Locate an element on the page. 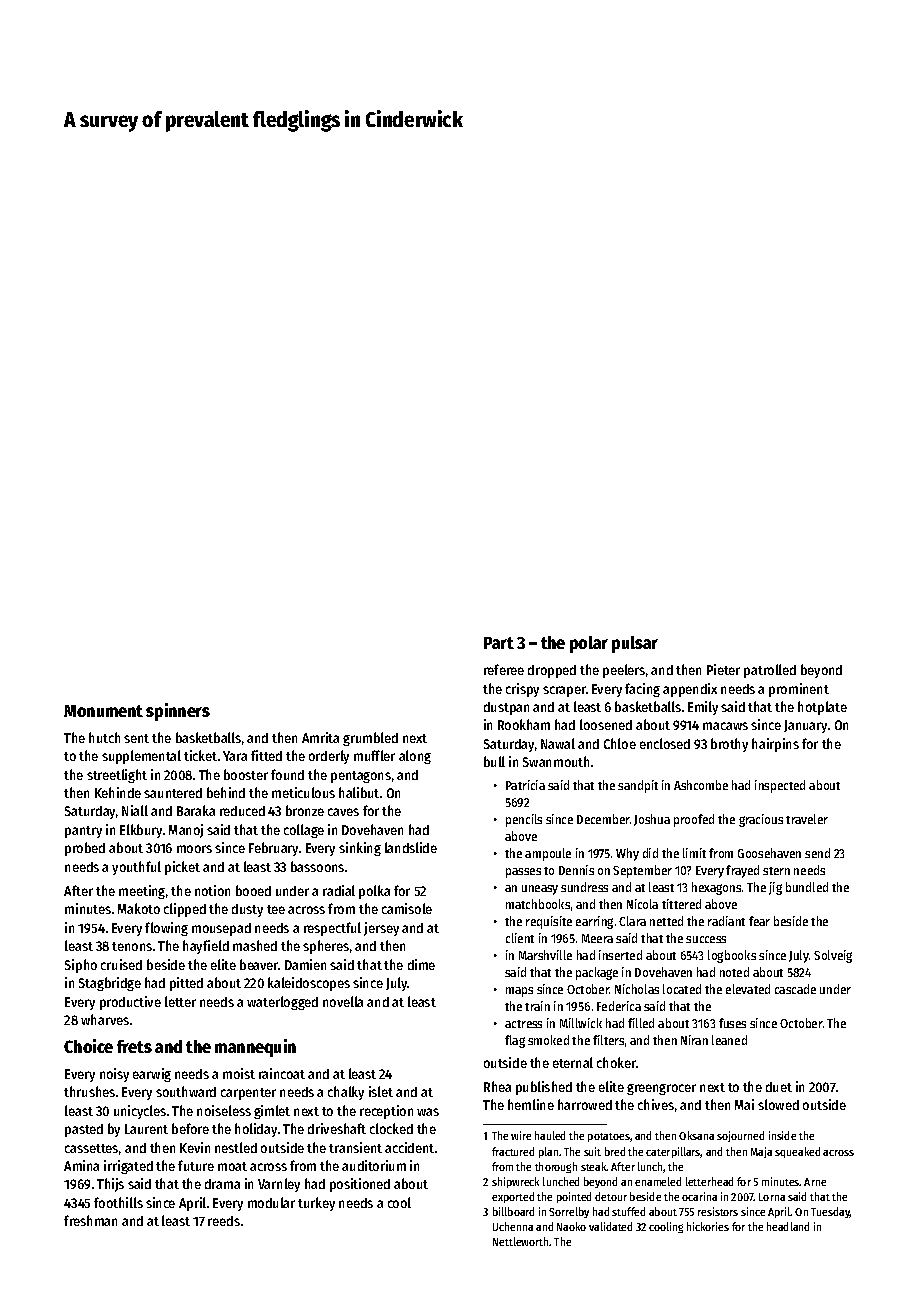 This page has width=924, height=1308. prominent is located at coordinates (799, 690).
